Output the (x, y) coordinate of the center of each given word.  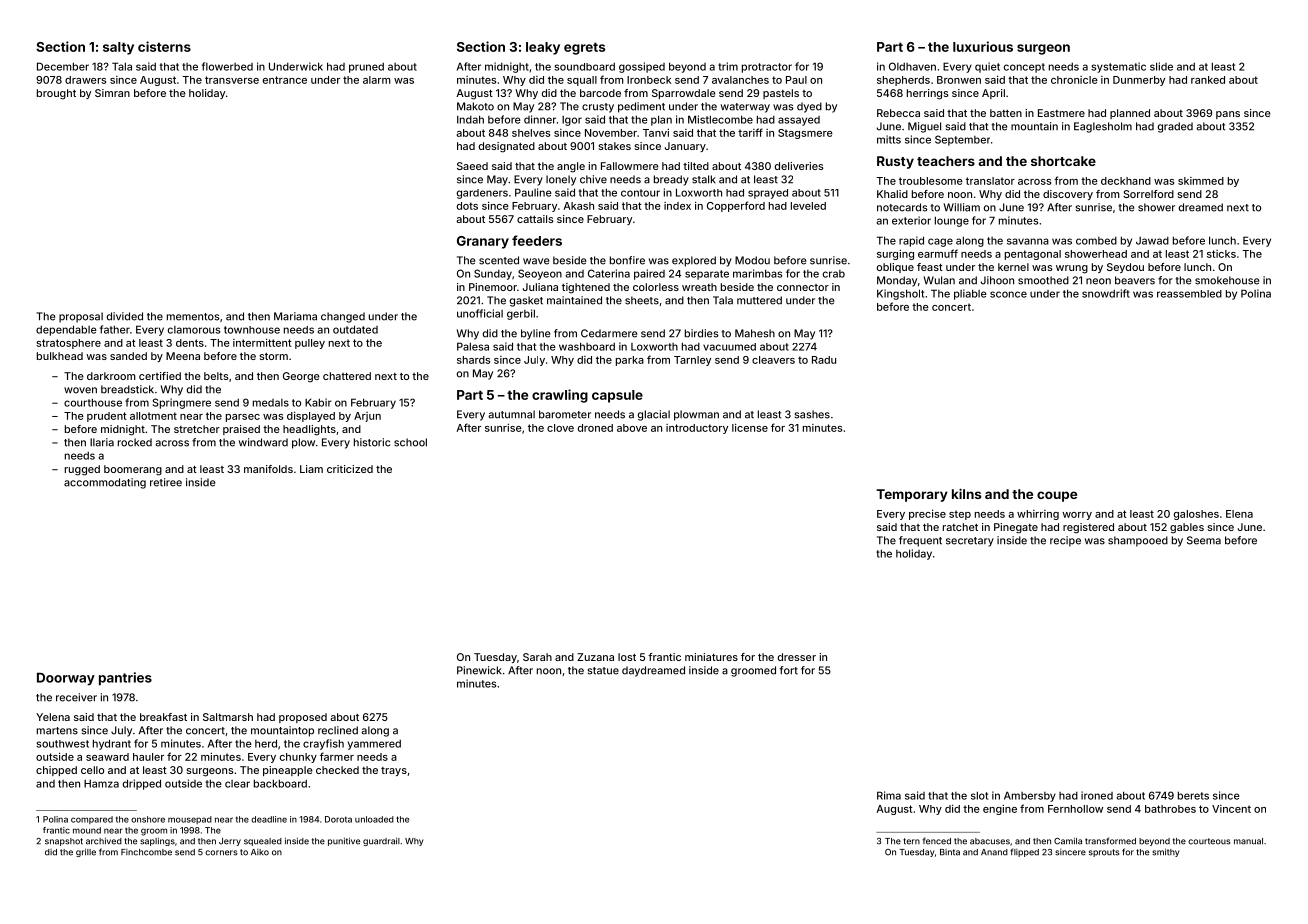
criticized (350, 469)
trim (728, 66)
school (410, 442)
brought (56, 94)
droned (595, 428)
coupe (1057, 496)
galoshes (1196, 515)
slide (1161, 66)
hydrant (112, 744)
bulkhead (60, 356)
